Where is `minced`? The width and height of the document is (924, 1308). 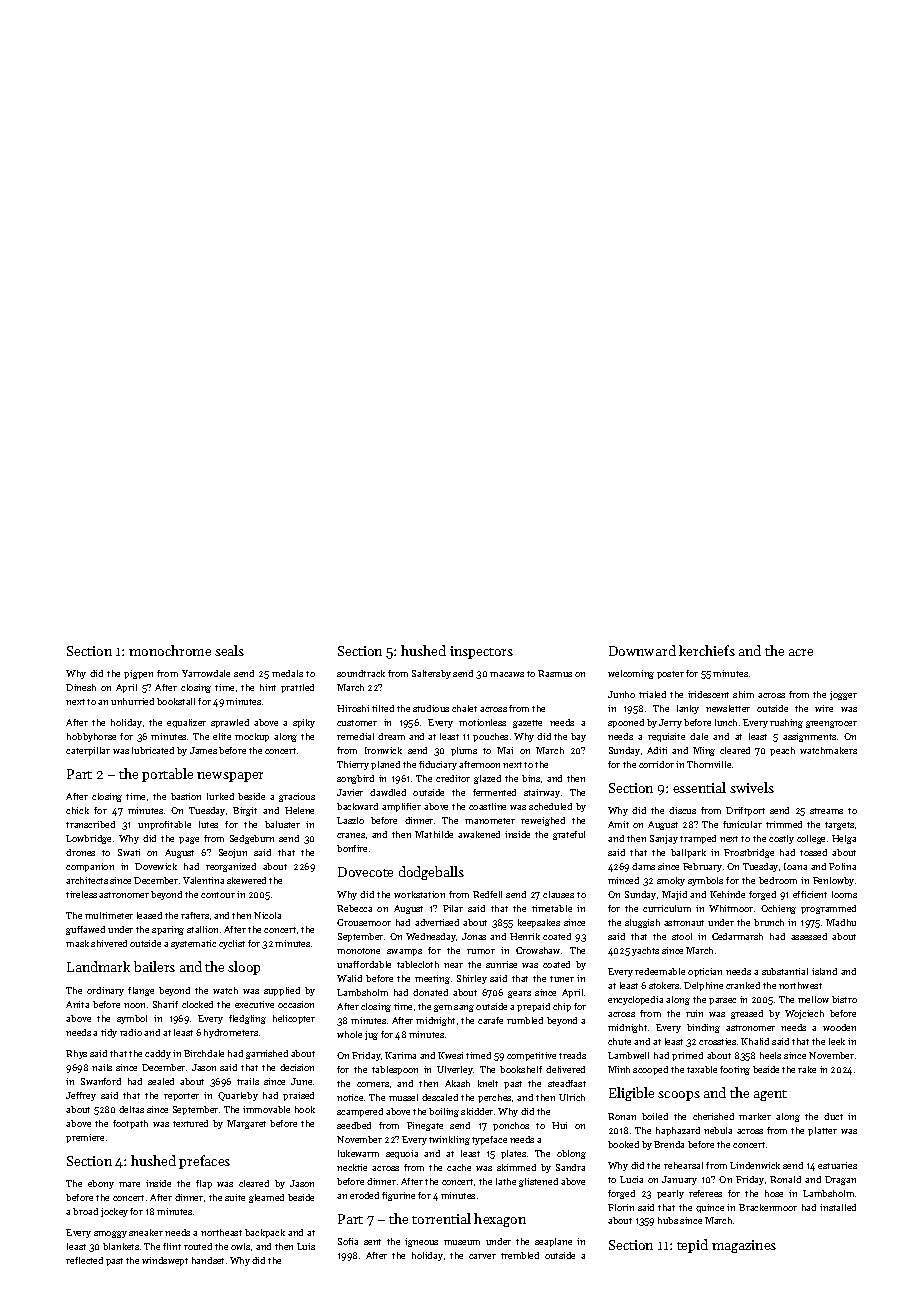
minced is located at coordinates (623, 880).
